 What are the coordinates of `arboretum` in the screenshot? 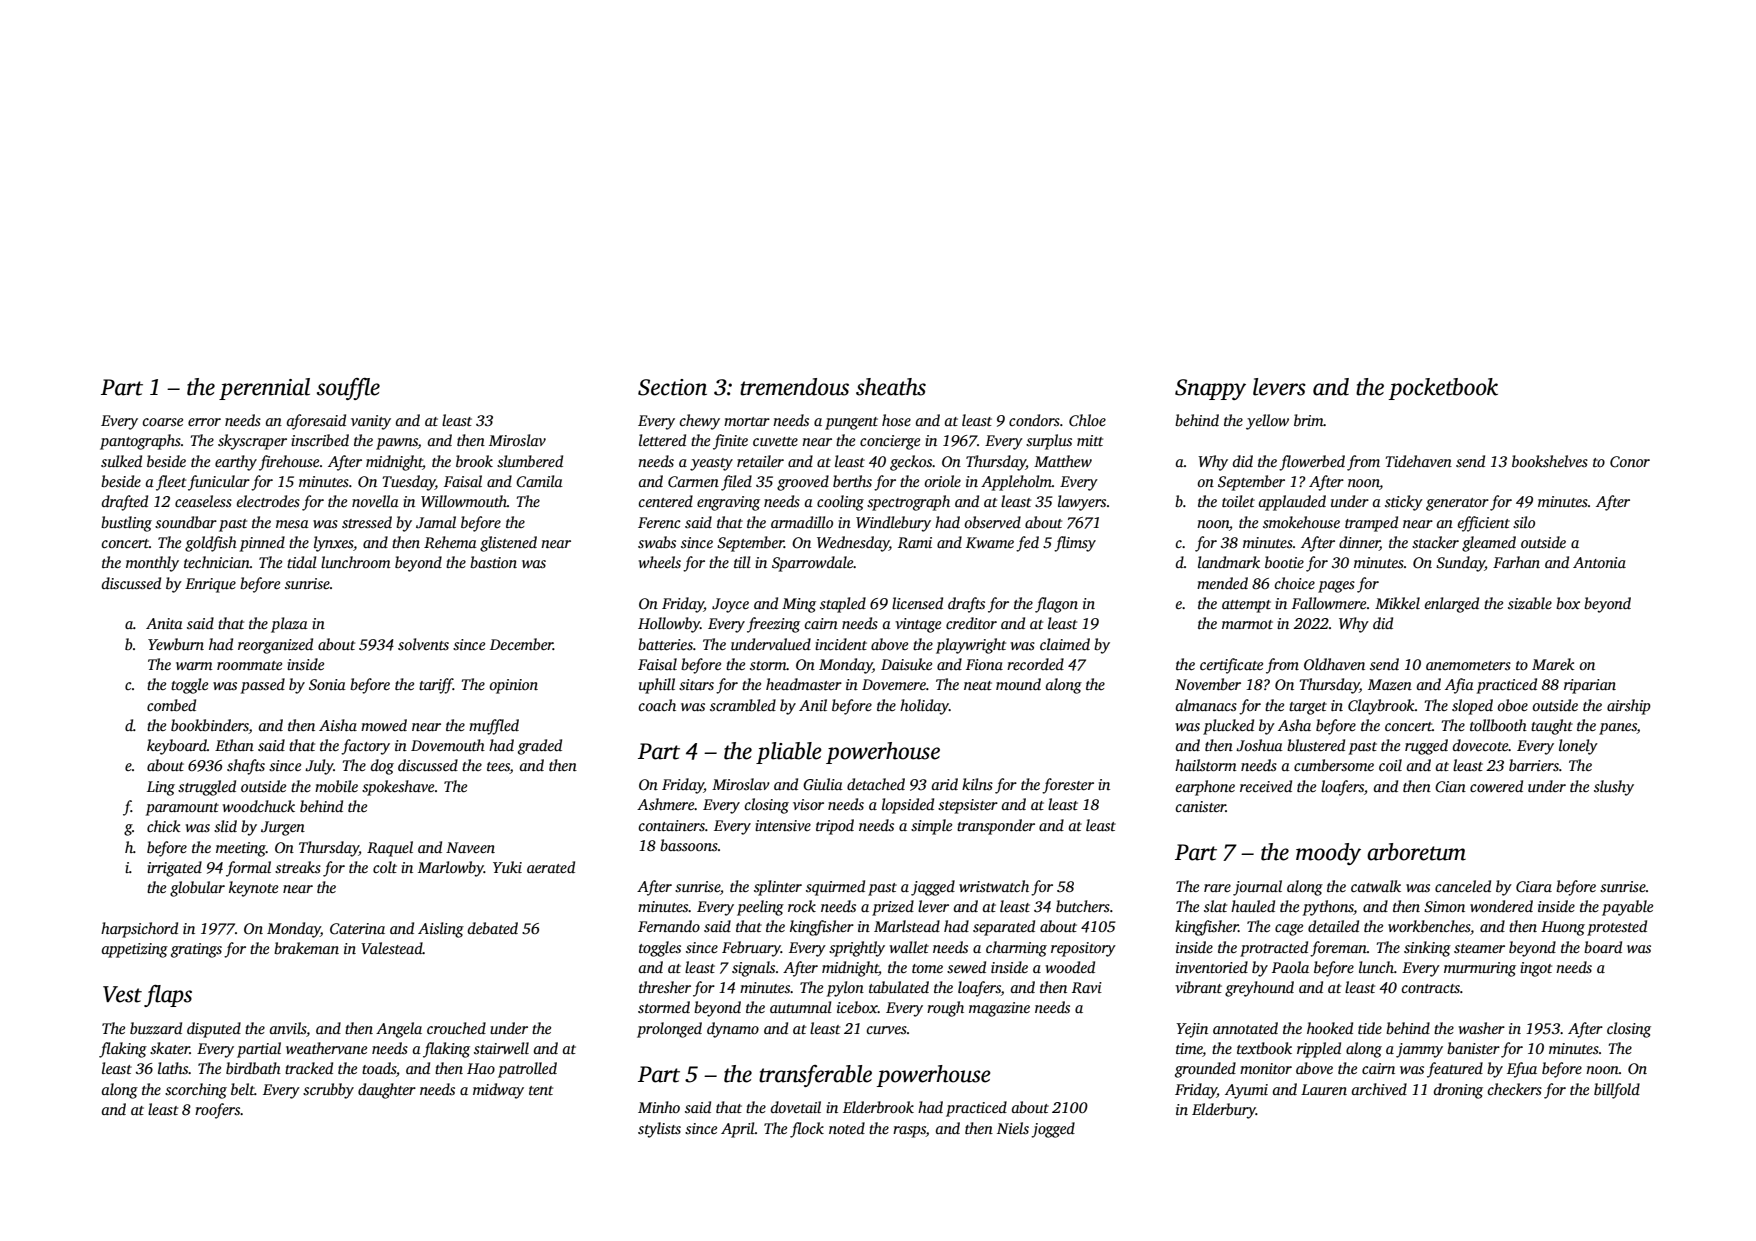 It's located at (1416, 852).
